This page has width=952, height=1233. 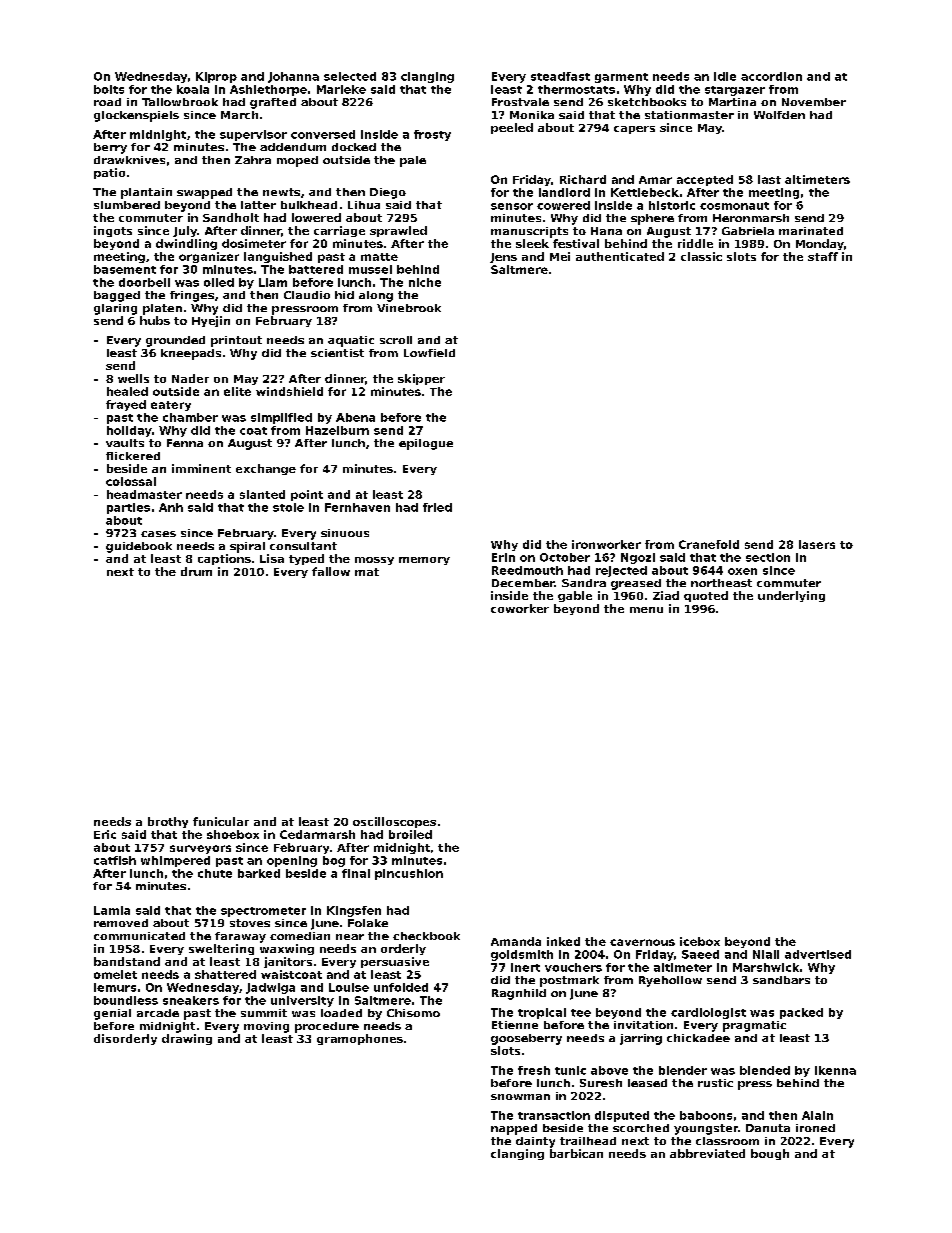 I want to click on Lisa, so click(x=272, y=558).
